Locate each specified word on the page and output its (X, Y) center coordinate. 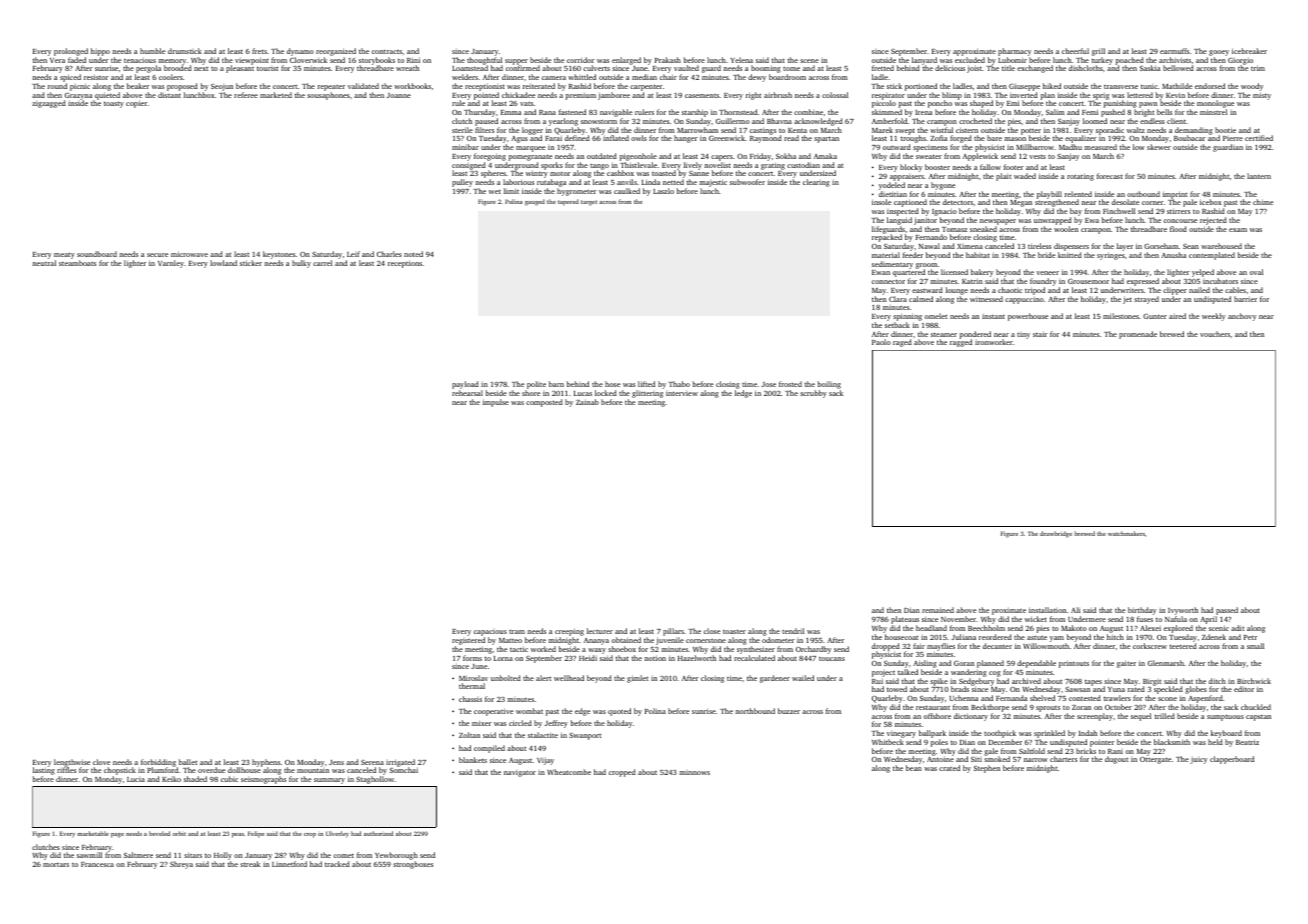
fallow (990, 167)
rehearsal (467, 393)
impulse (496, 403)
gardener (775, 679)
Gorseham (1161, 246)
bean (914, 768)
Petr (1250, 637)
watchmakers (1126, 533)
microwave (189, 254)
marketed (276, 95)
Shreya (181, 865)
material (886, 255)
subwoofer (747, 182)
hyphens (266, 763)
